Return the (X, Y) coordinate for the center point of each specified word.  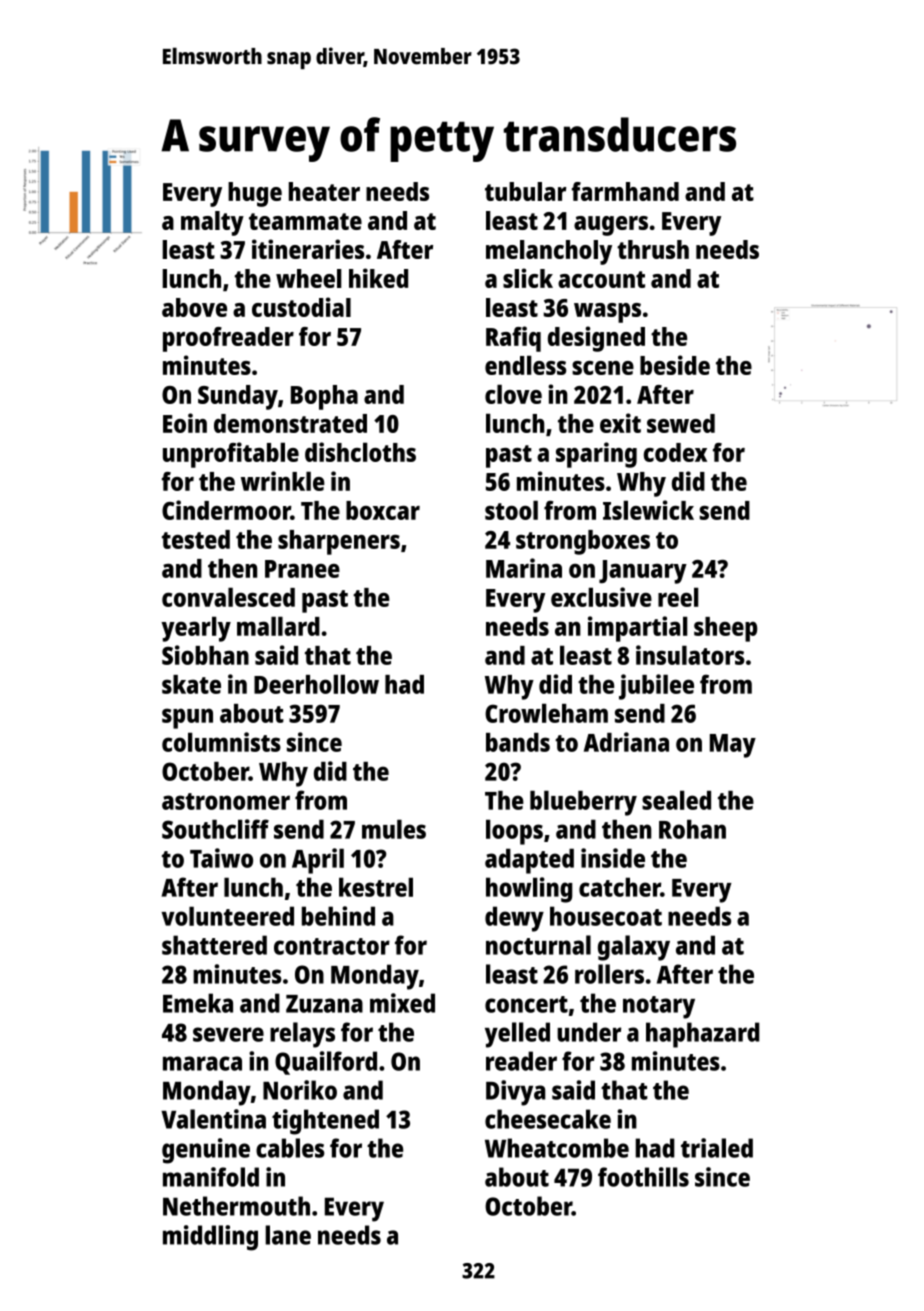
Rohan (692, 829)
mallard (278, 626)
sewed (681, 423)
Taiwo (221, 858)
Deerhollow (316, 684)
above (194, 307)
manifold (211, 1177)
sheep (725, 629)
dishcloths (360, 452)
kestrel (376, 887)
